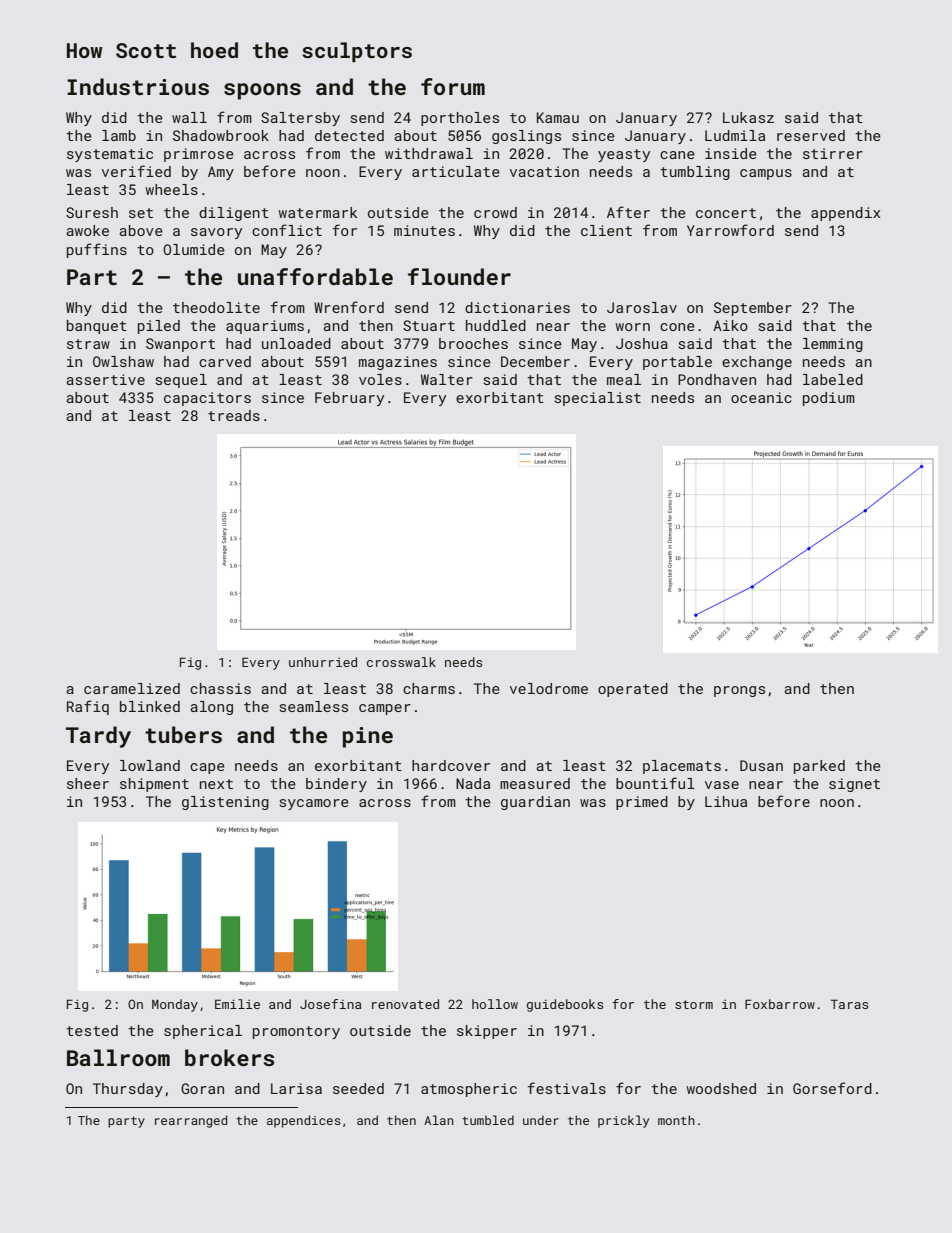  I want to click on voles, so click(380, 379).
